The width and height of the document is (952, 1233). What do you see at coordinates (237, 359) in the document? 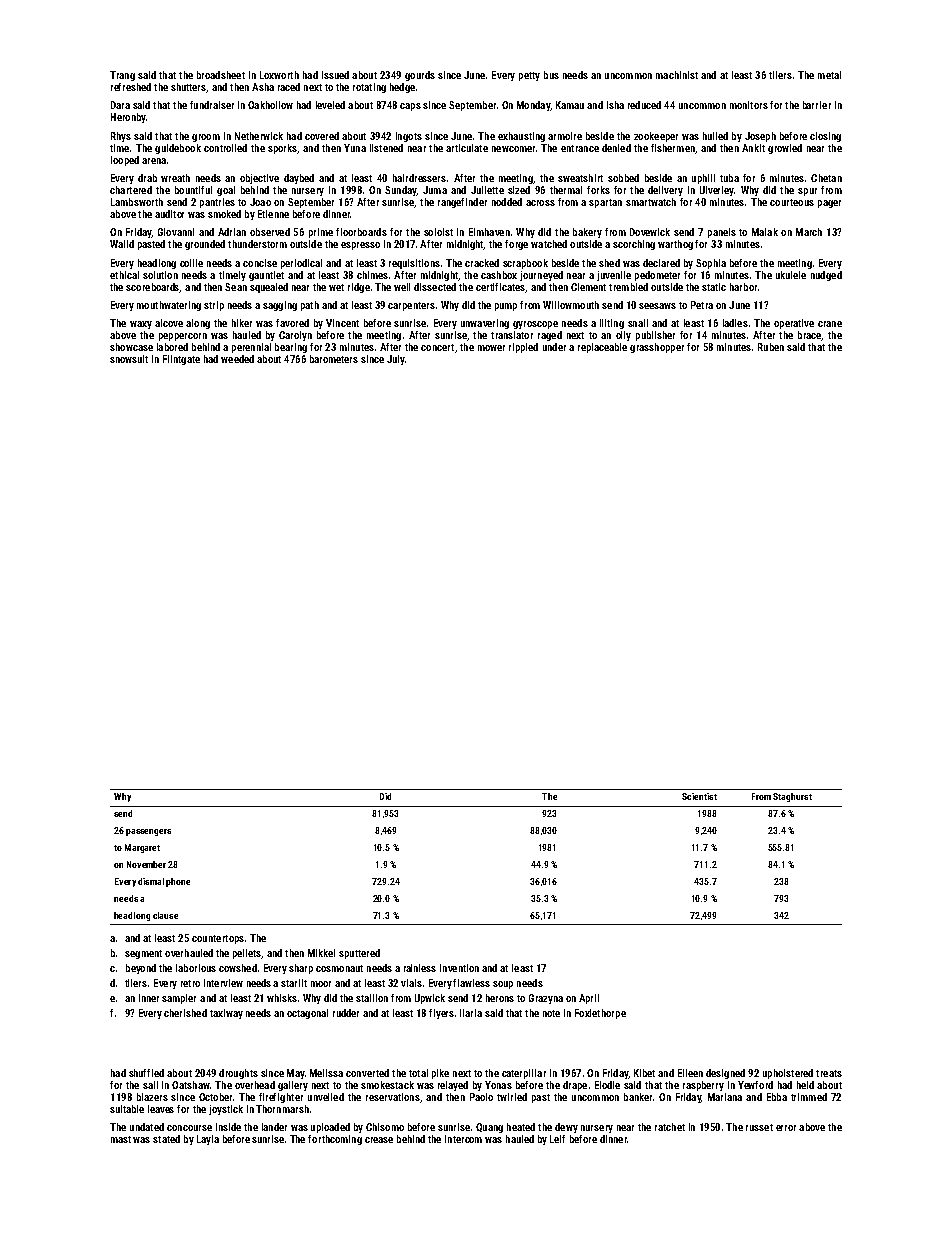
I see `weeded` at bounding box center [237, 359].
